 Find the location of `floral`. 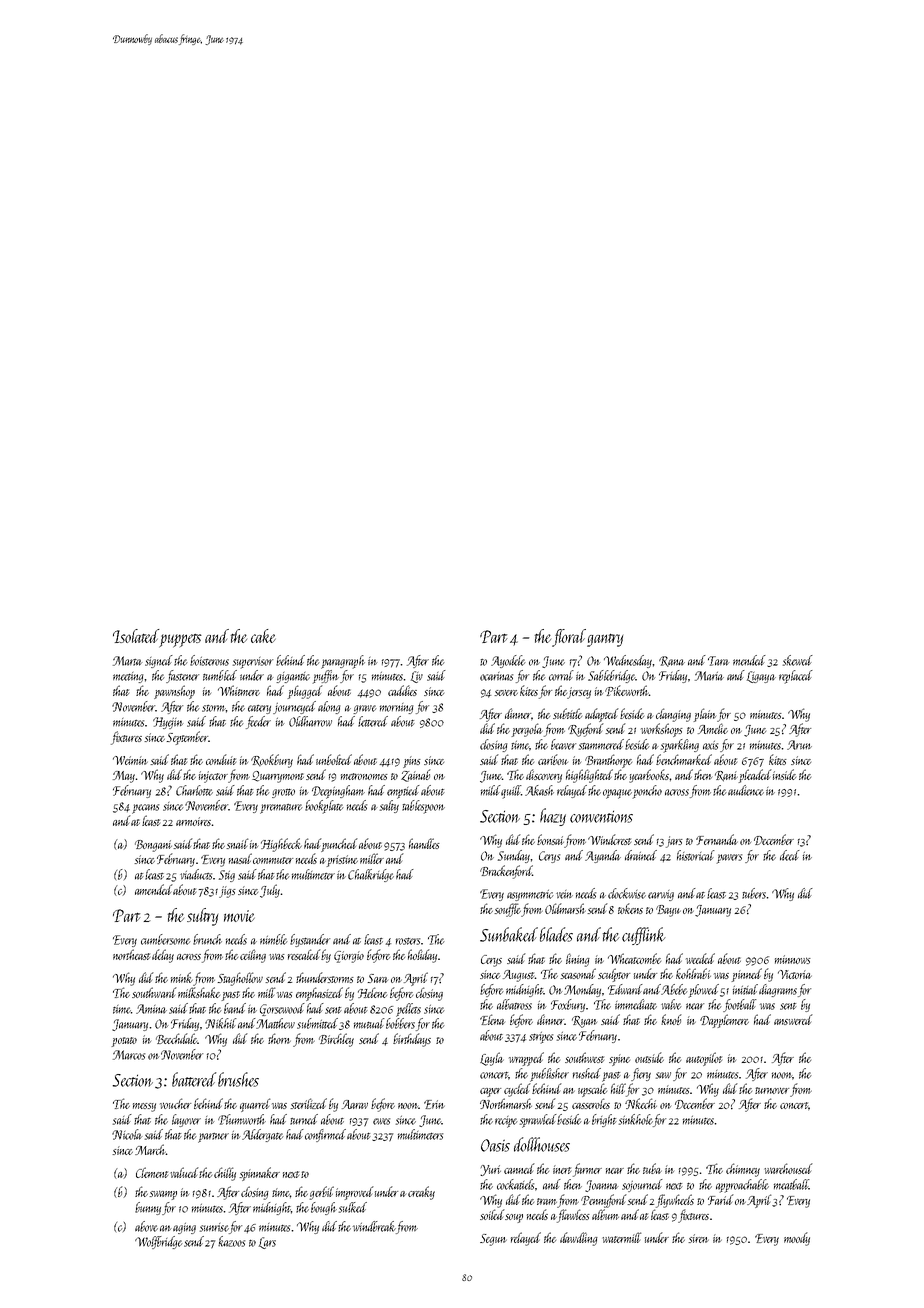

floral is located at coordinates (569, 638).
